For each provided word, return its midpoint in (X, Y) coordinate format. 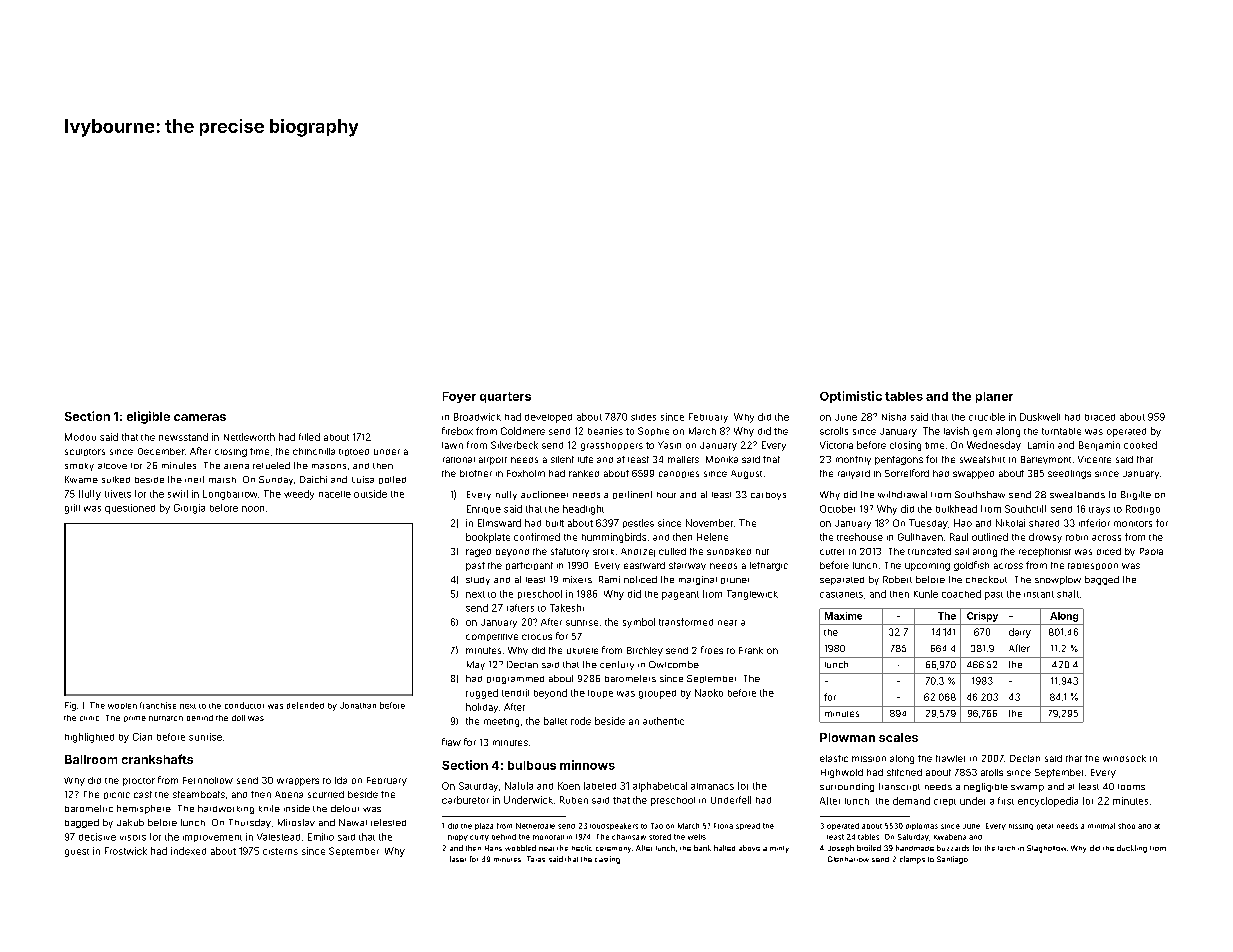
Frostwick (126, 851)
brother (476, 473)
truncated (929, 551)
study (478, 581)
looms (1131, 787)
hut (762, 552)
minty (779, 849)
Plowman (847, 737)
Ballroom (91, 759)
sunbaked (729, 551)
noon (253, 509)
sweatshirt (982, 459)
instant (1039, 594)
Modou (80, 437)
